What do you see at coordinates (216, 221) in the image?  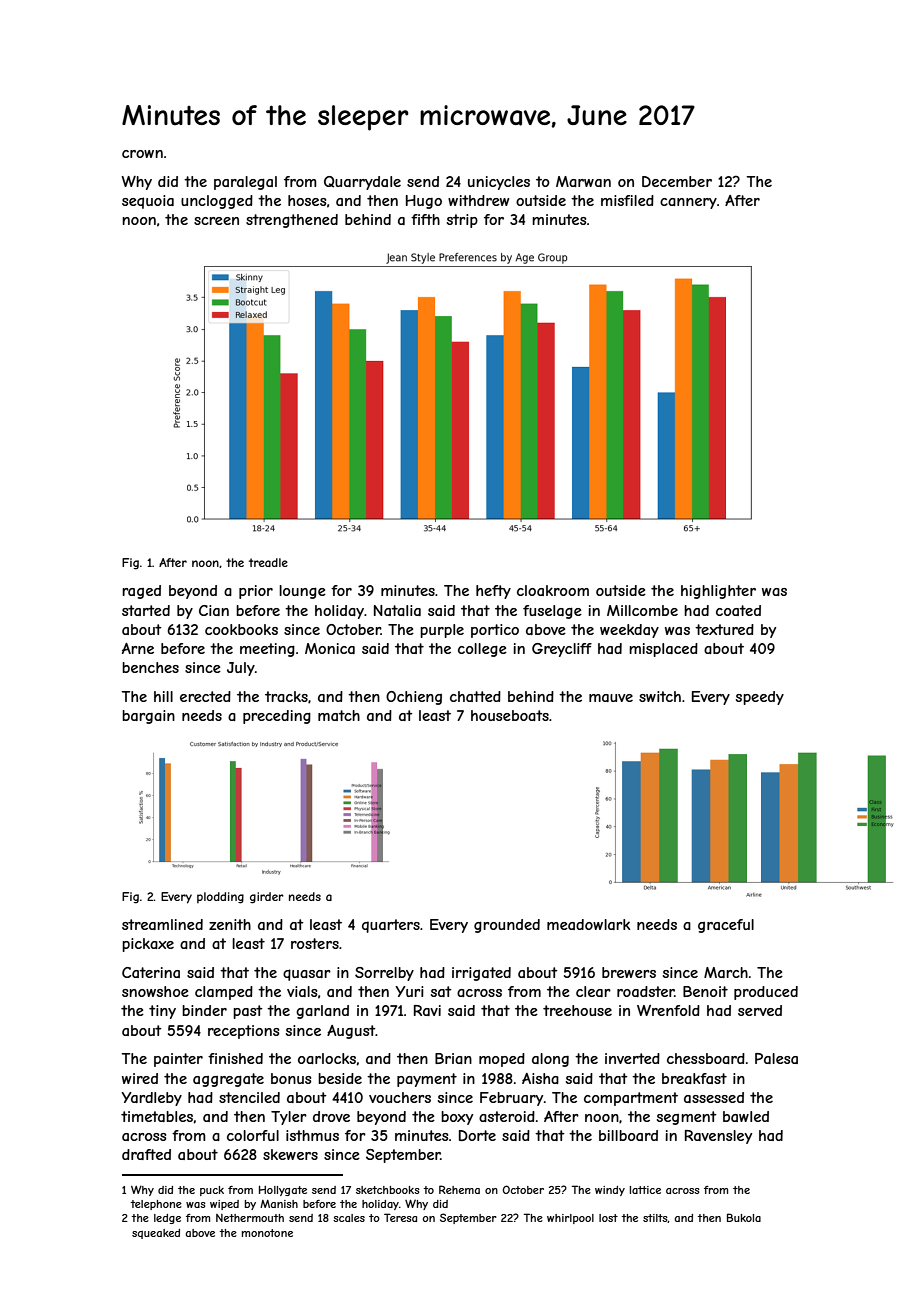 I see `screen` at bounding box center [216, 221].
